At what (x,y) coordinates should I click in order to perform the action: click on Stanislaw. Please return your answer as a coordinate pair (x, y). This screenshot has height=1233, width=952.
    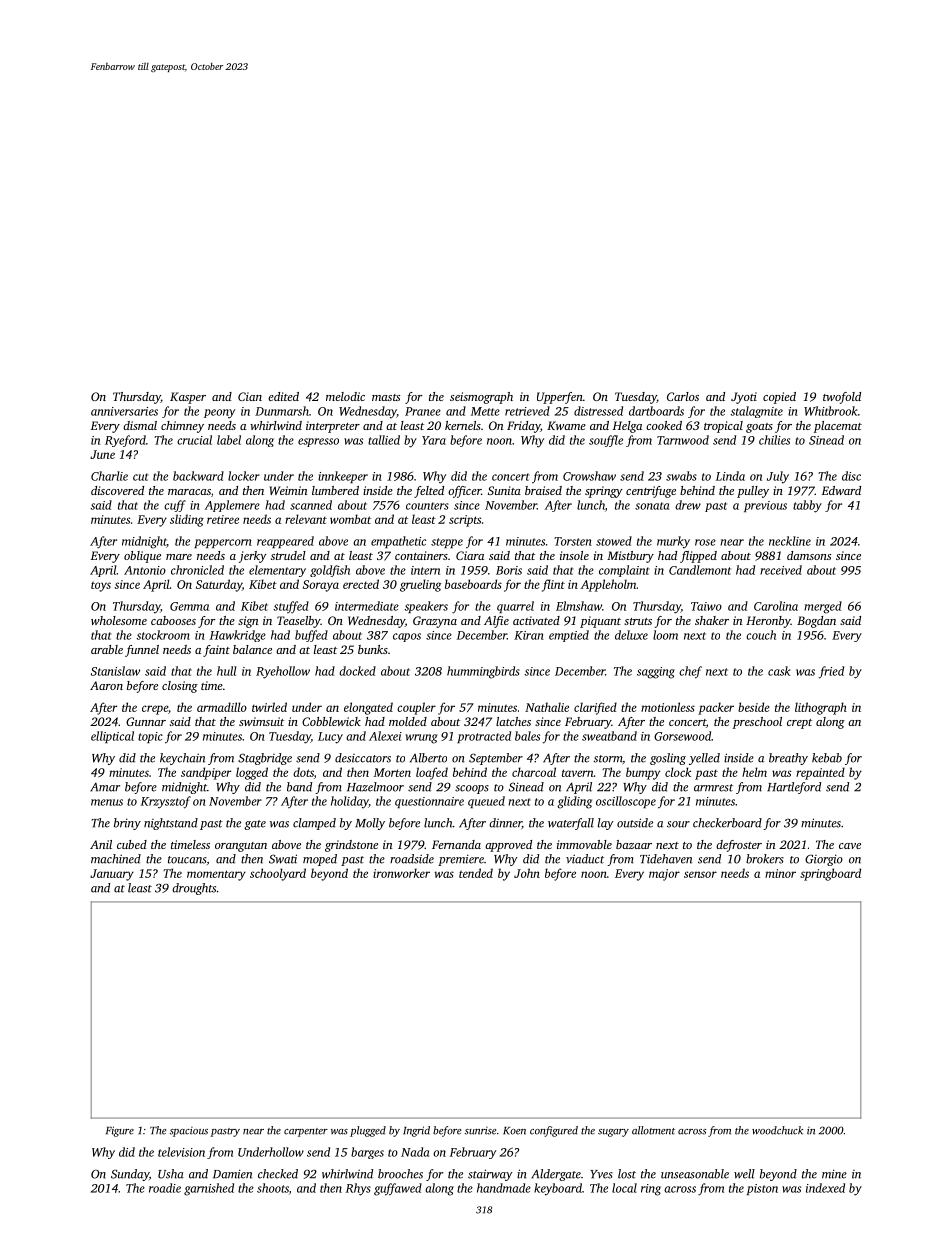
    Looking at the image, I should click on (115, 671).
